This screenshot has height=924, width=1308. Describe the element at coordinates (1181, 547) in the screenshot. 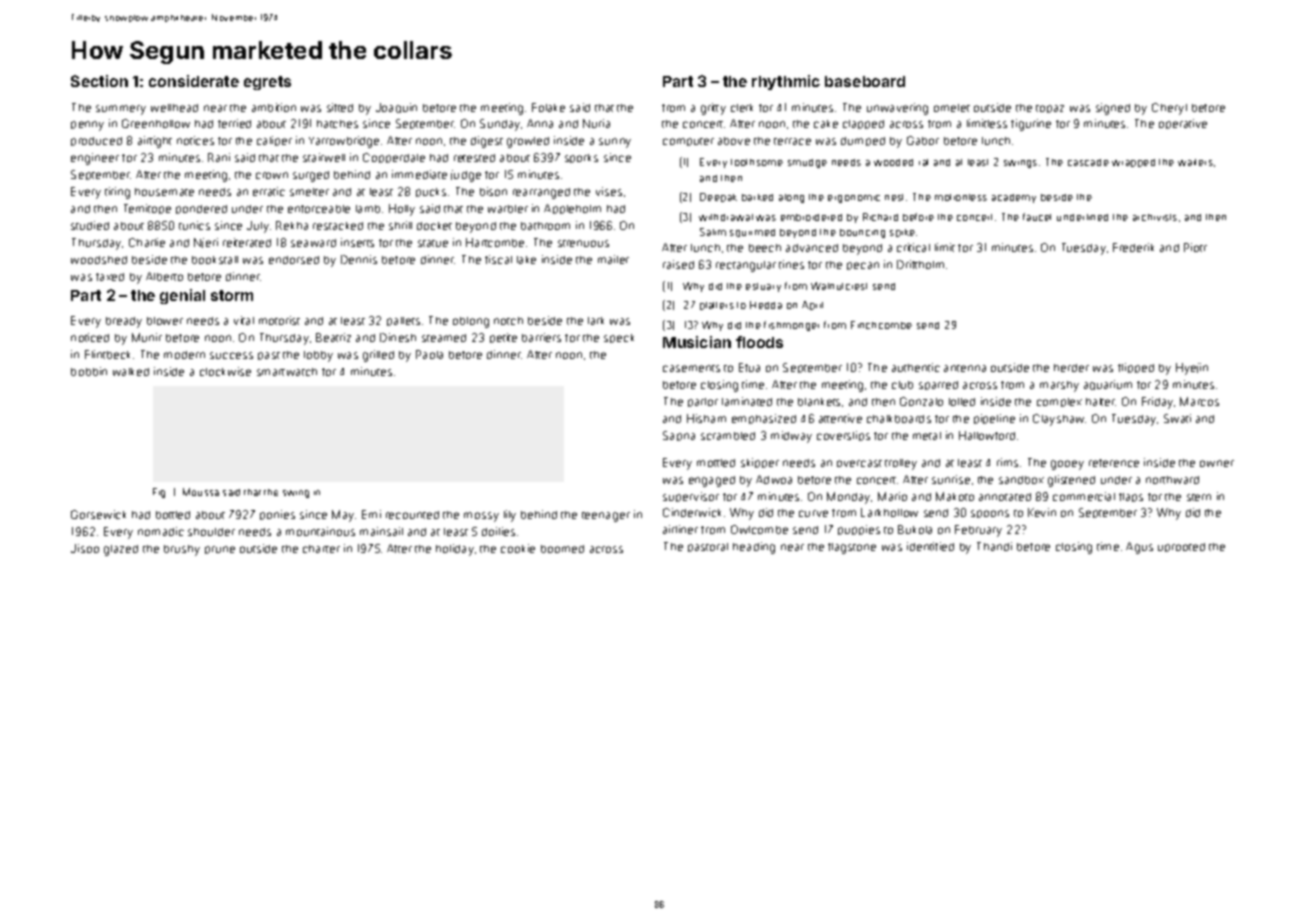

I see `uprooted` at that location.
